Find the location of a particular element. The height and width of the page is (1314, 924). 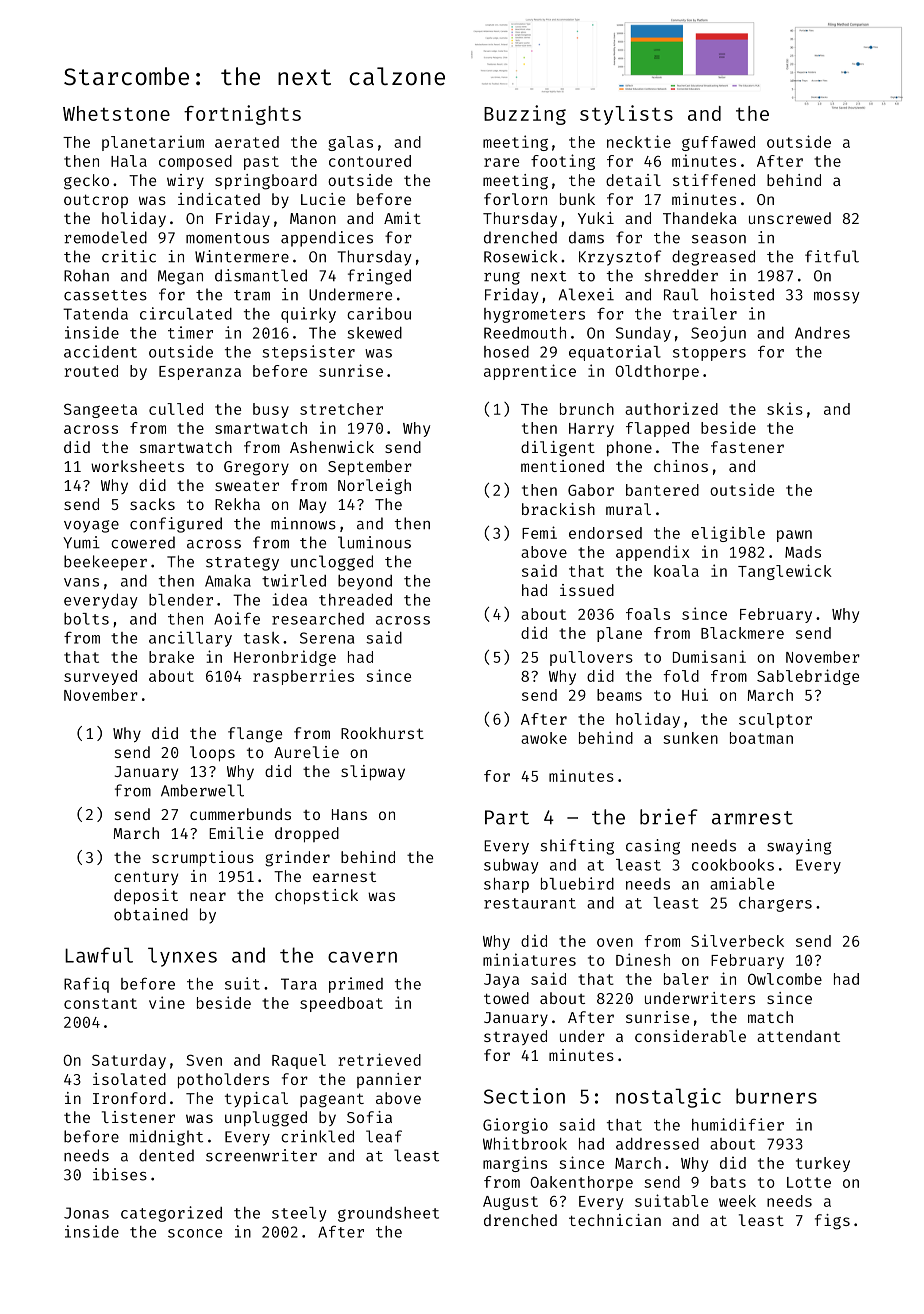

burners is located at coordinates (776, 1096).
